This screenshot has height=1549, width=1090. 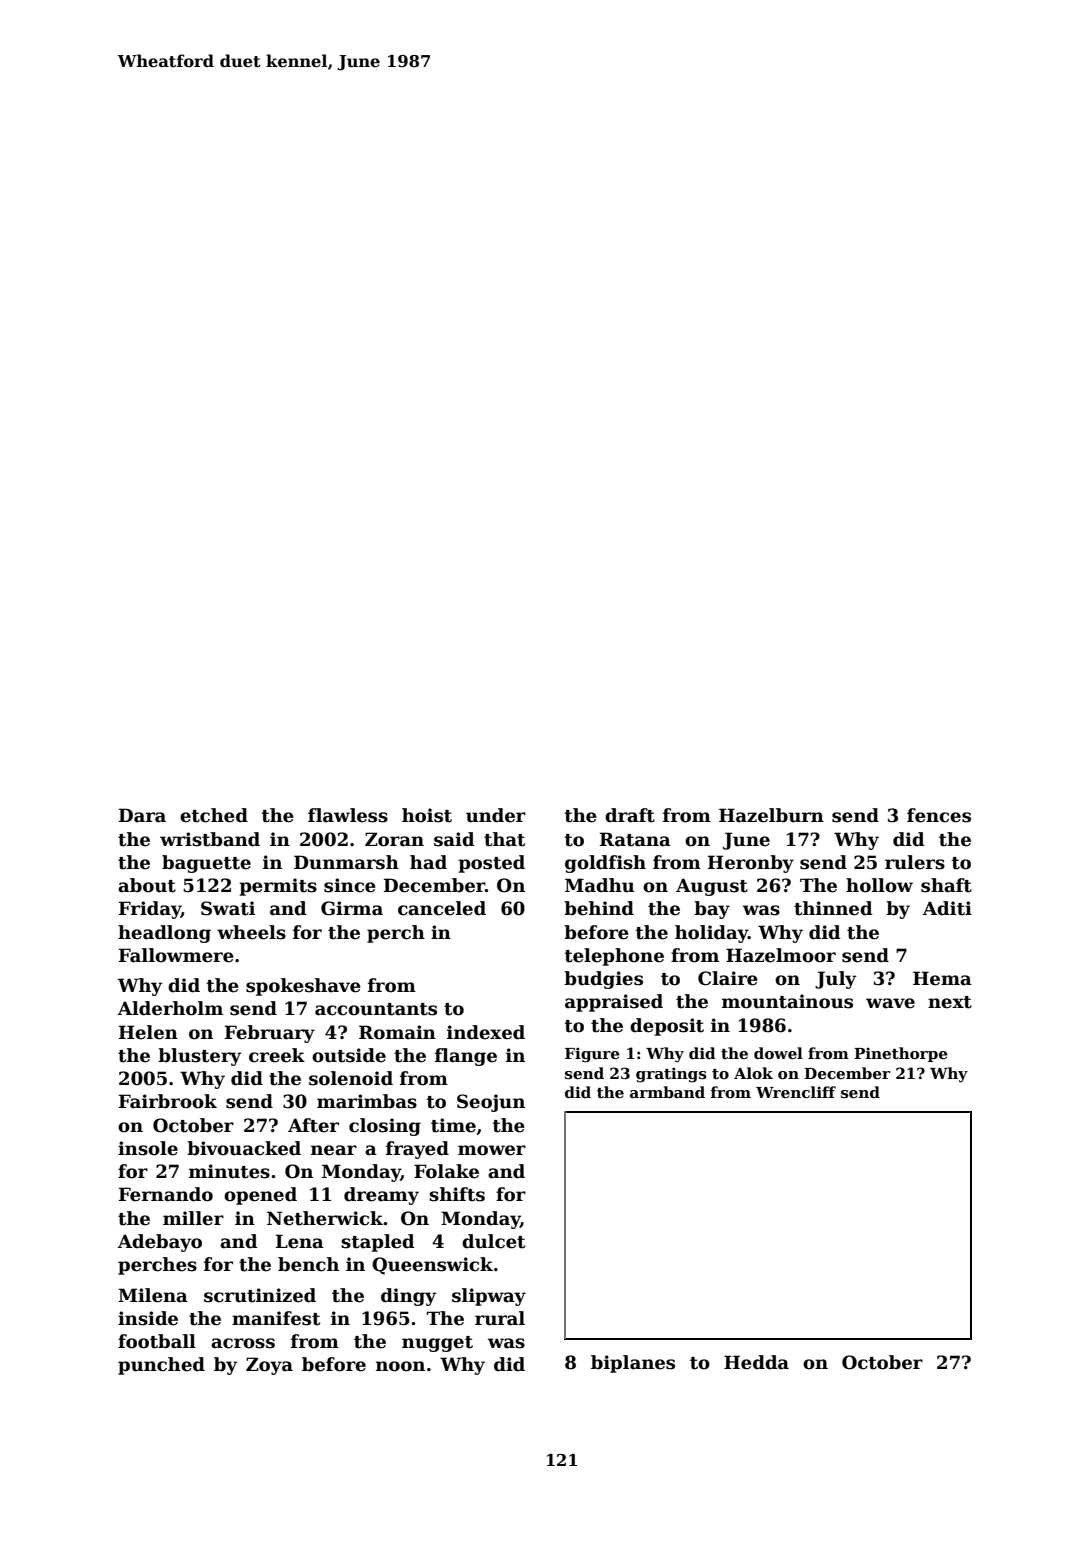 I want to click on telephone, so click(x=614, y=957).
